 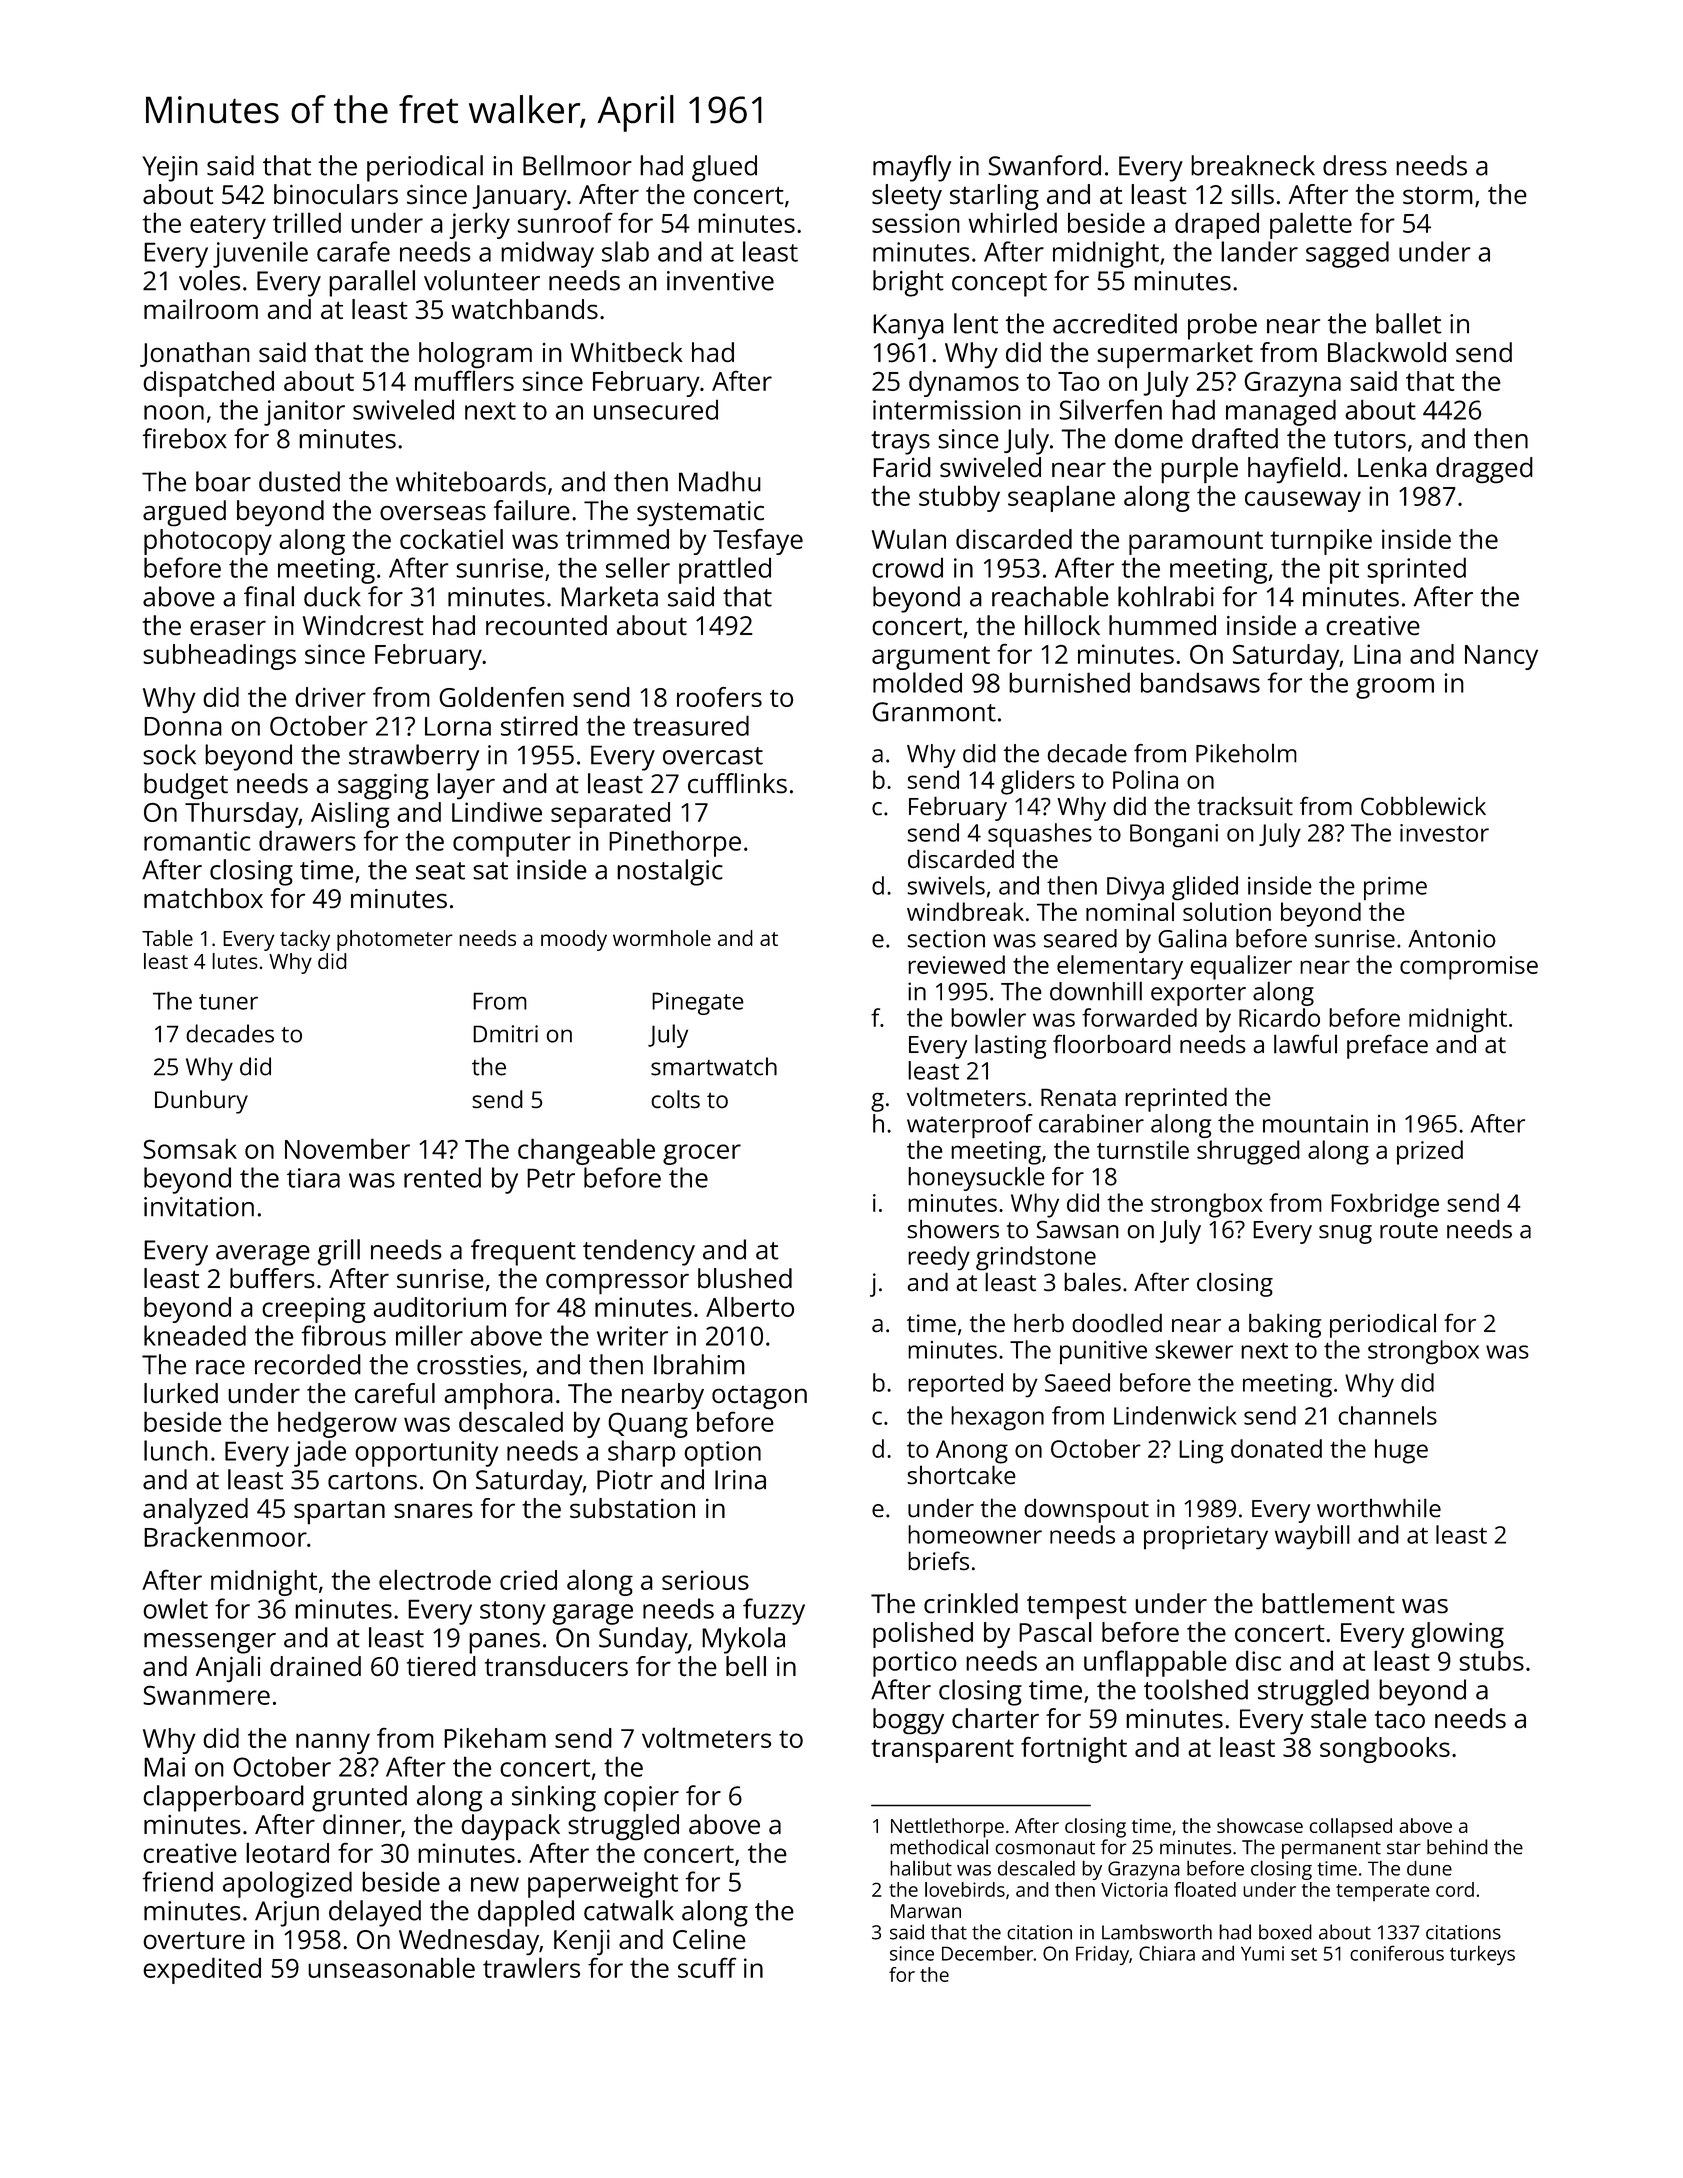 I want to click on Swanford, so click(x=1044, y=165).
